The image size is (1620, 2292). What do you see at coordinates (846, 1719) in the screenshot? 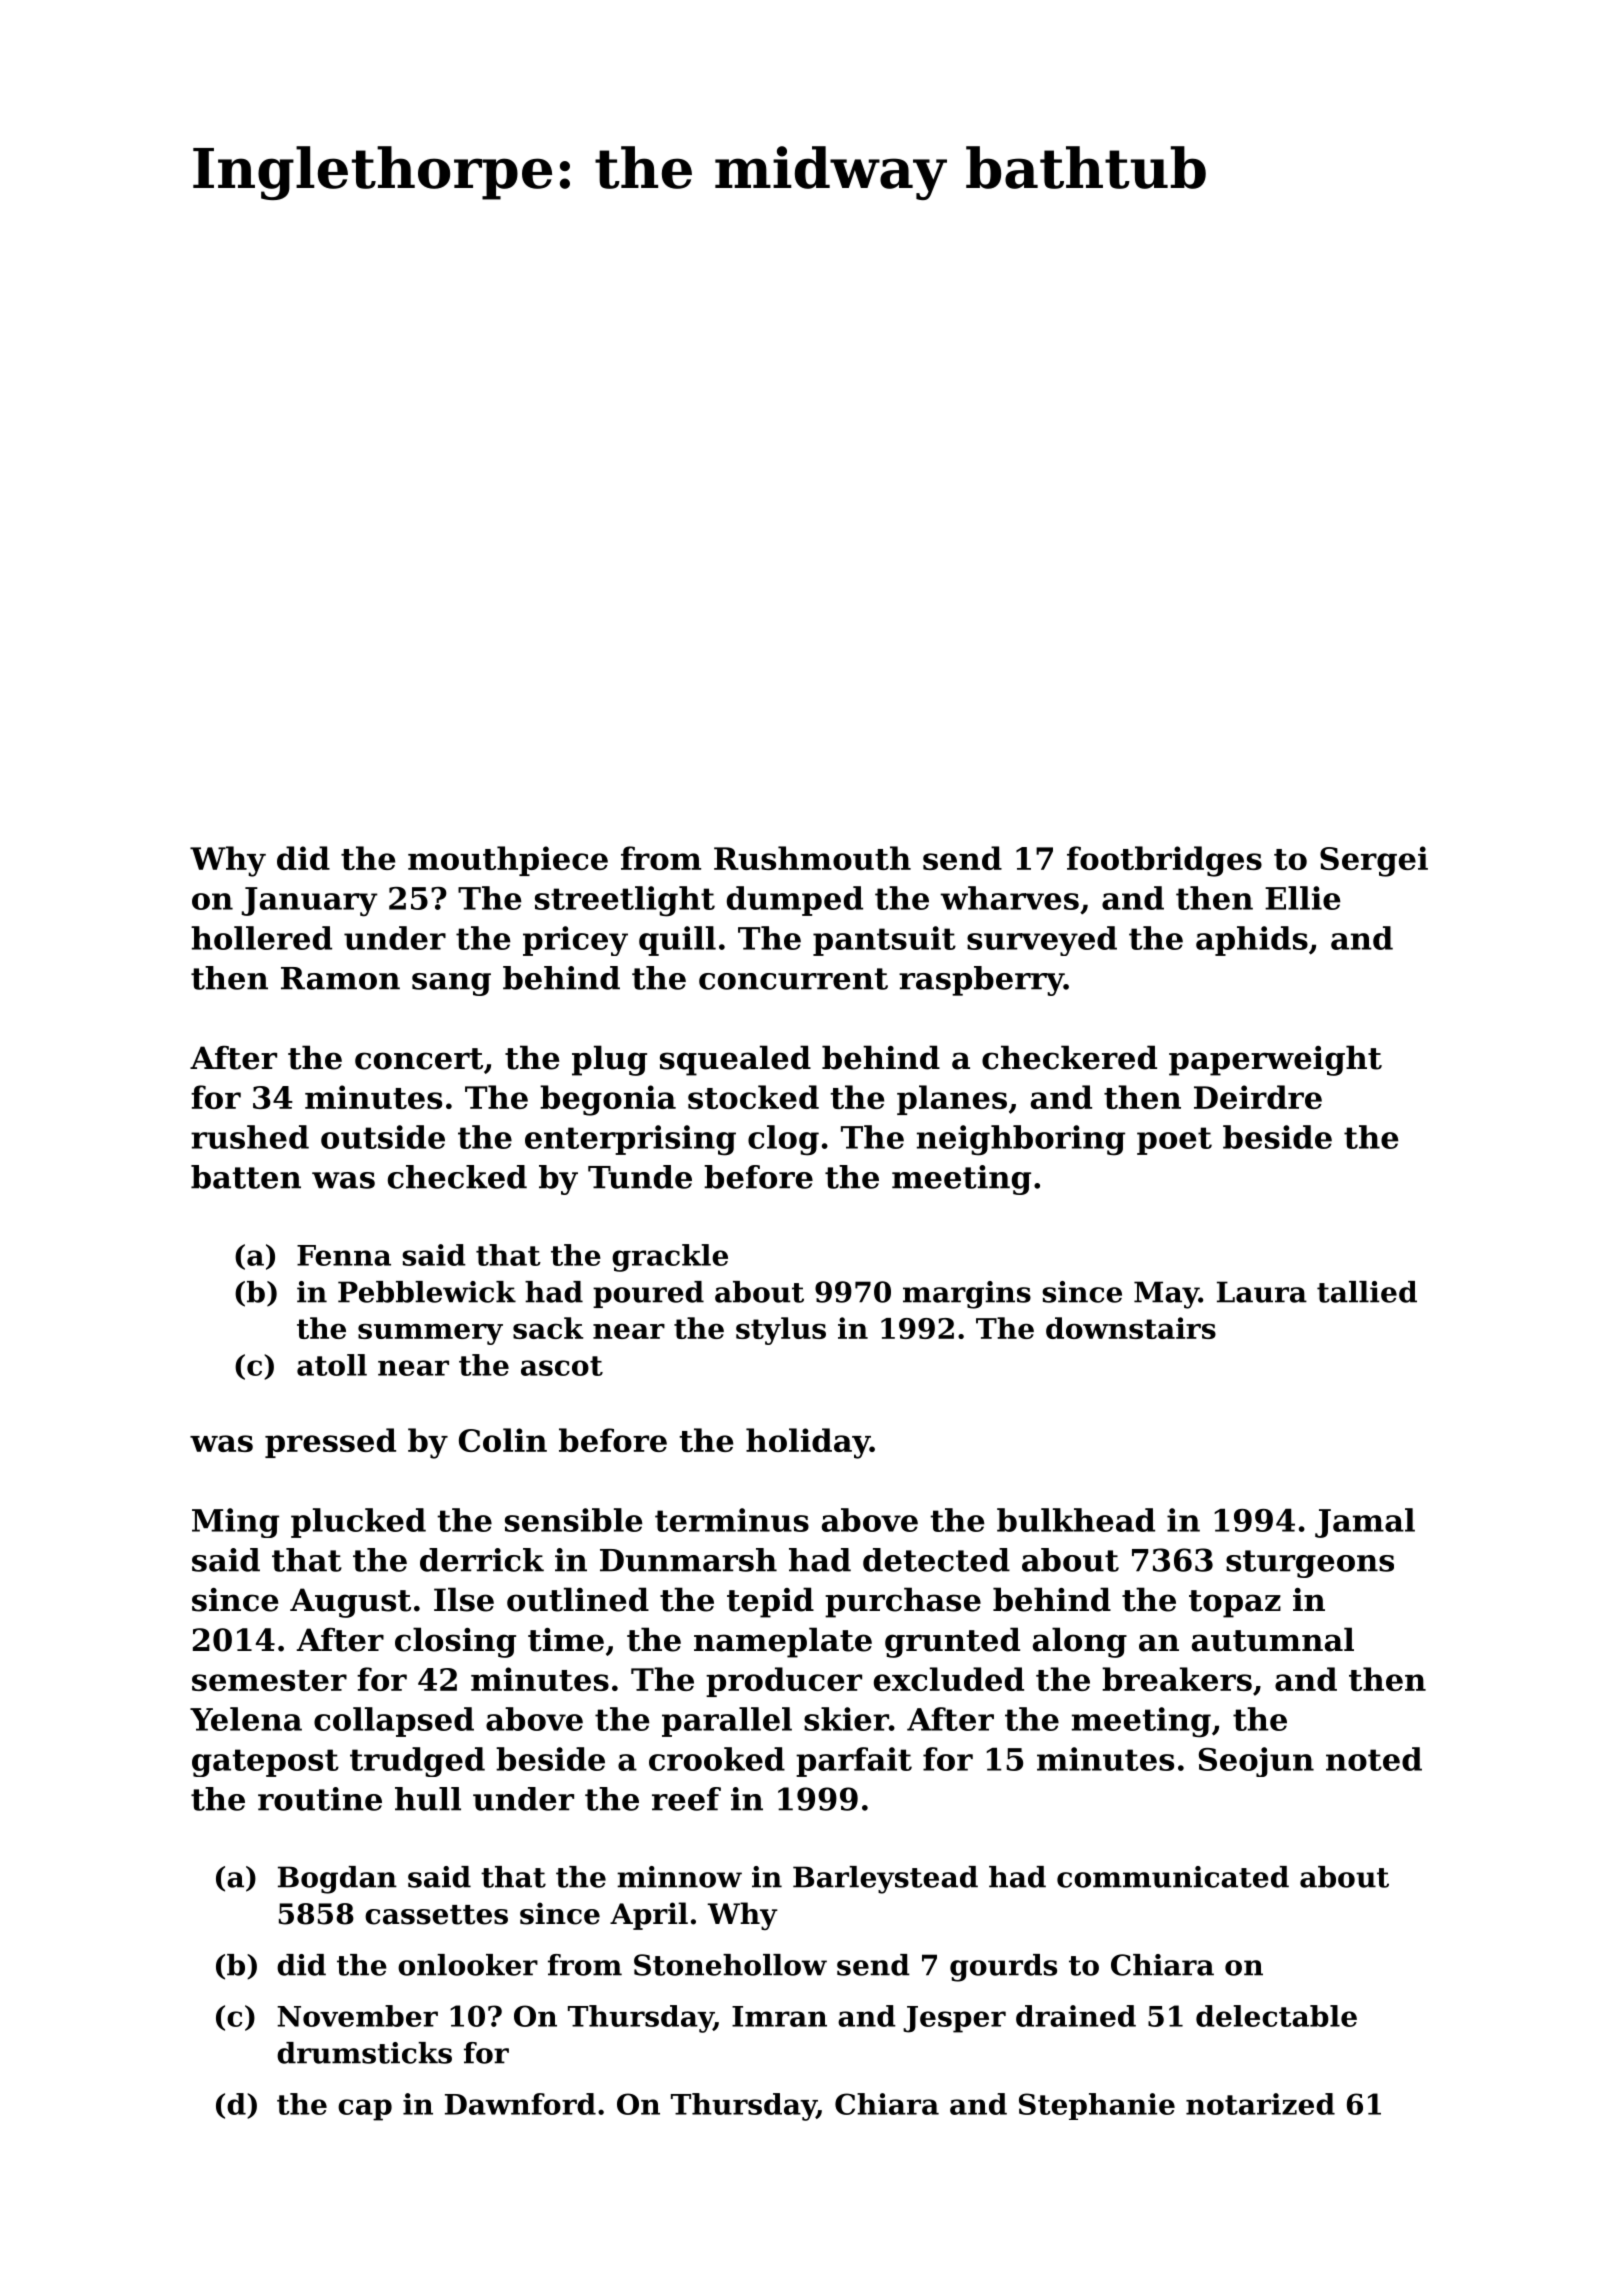
I see `skier` at bounding box center [846, 1719].
